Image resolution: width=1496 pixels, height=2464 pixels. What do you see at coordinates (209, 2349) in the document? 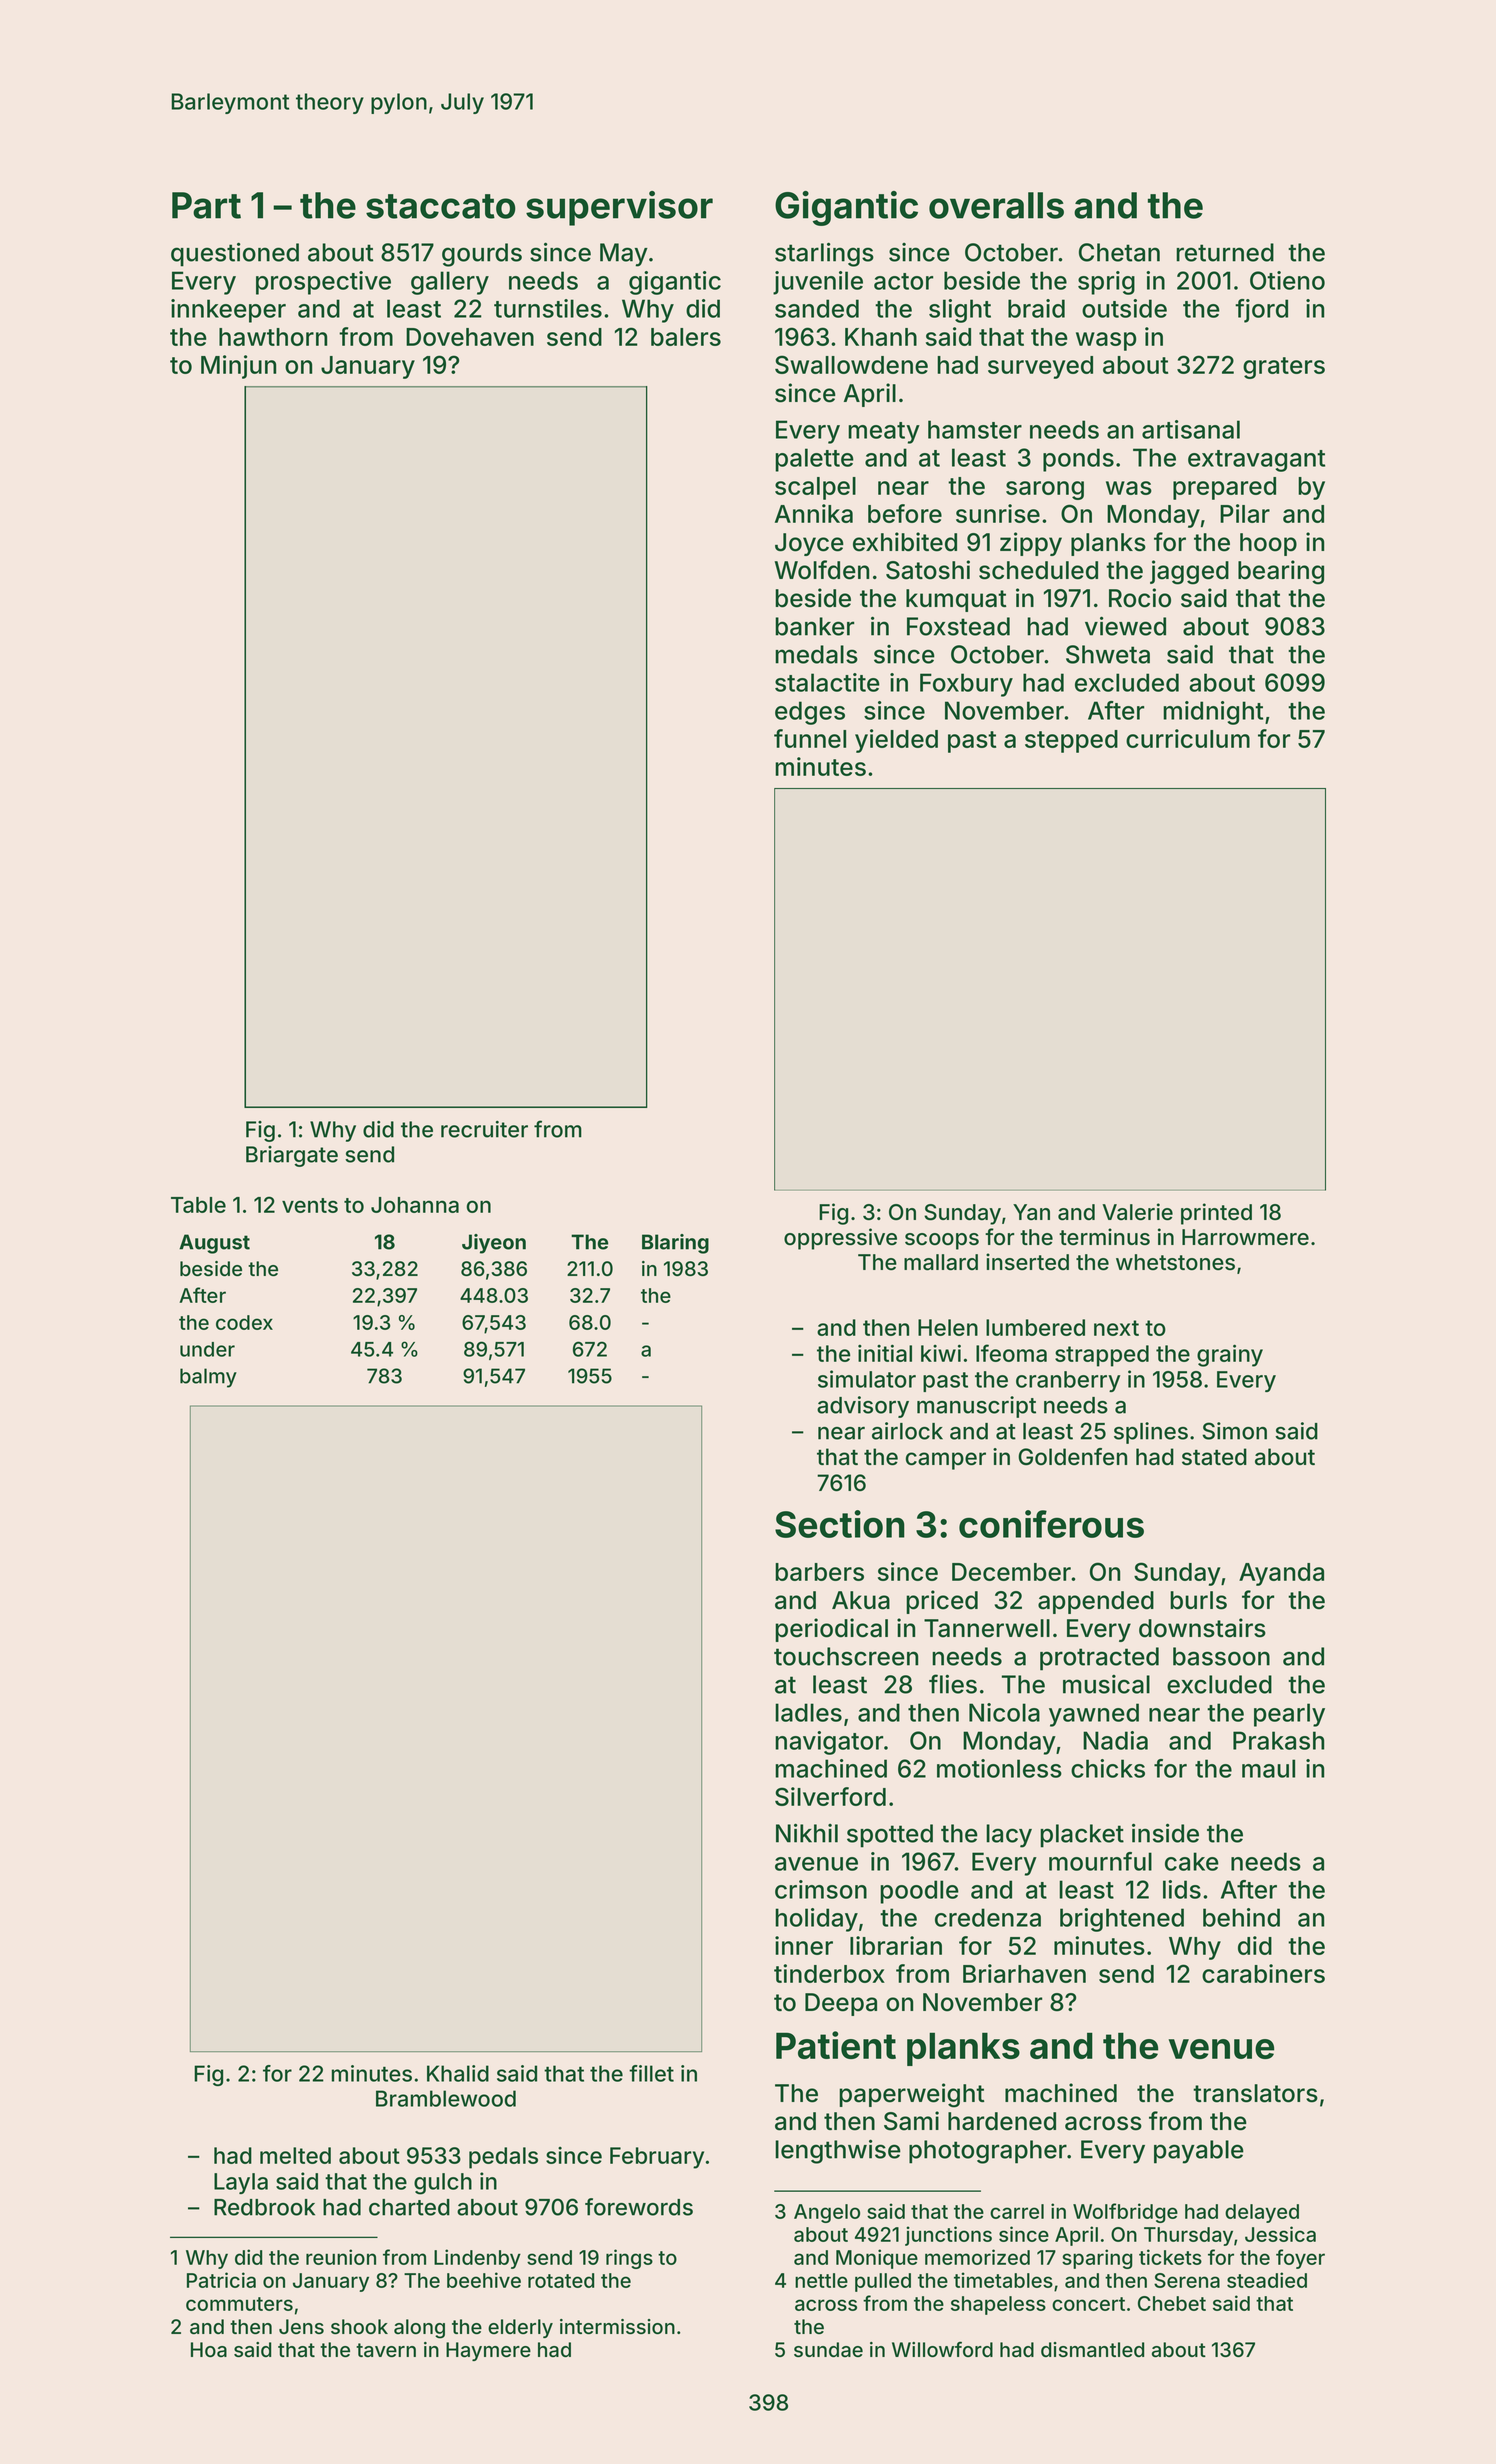
I see `Hoa` at bounding box center [209, 2349].
